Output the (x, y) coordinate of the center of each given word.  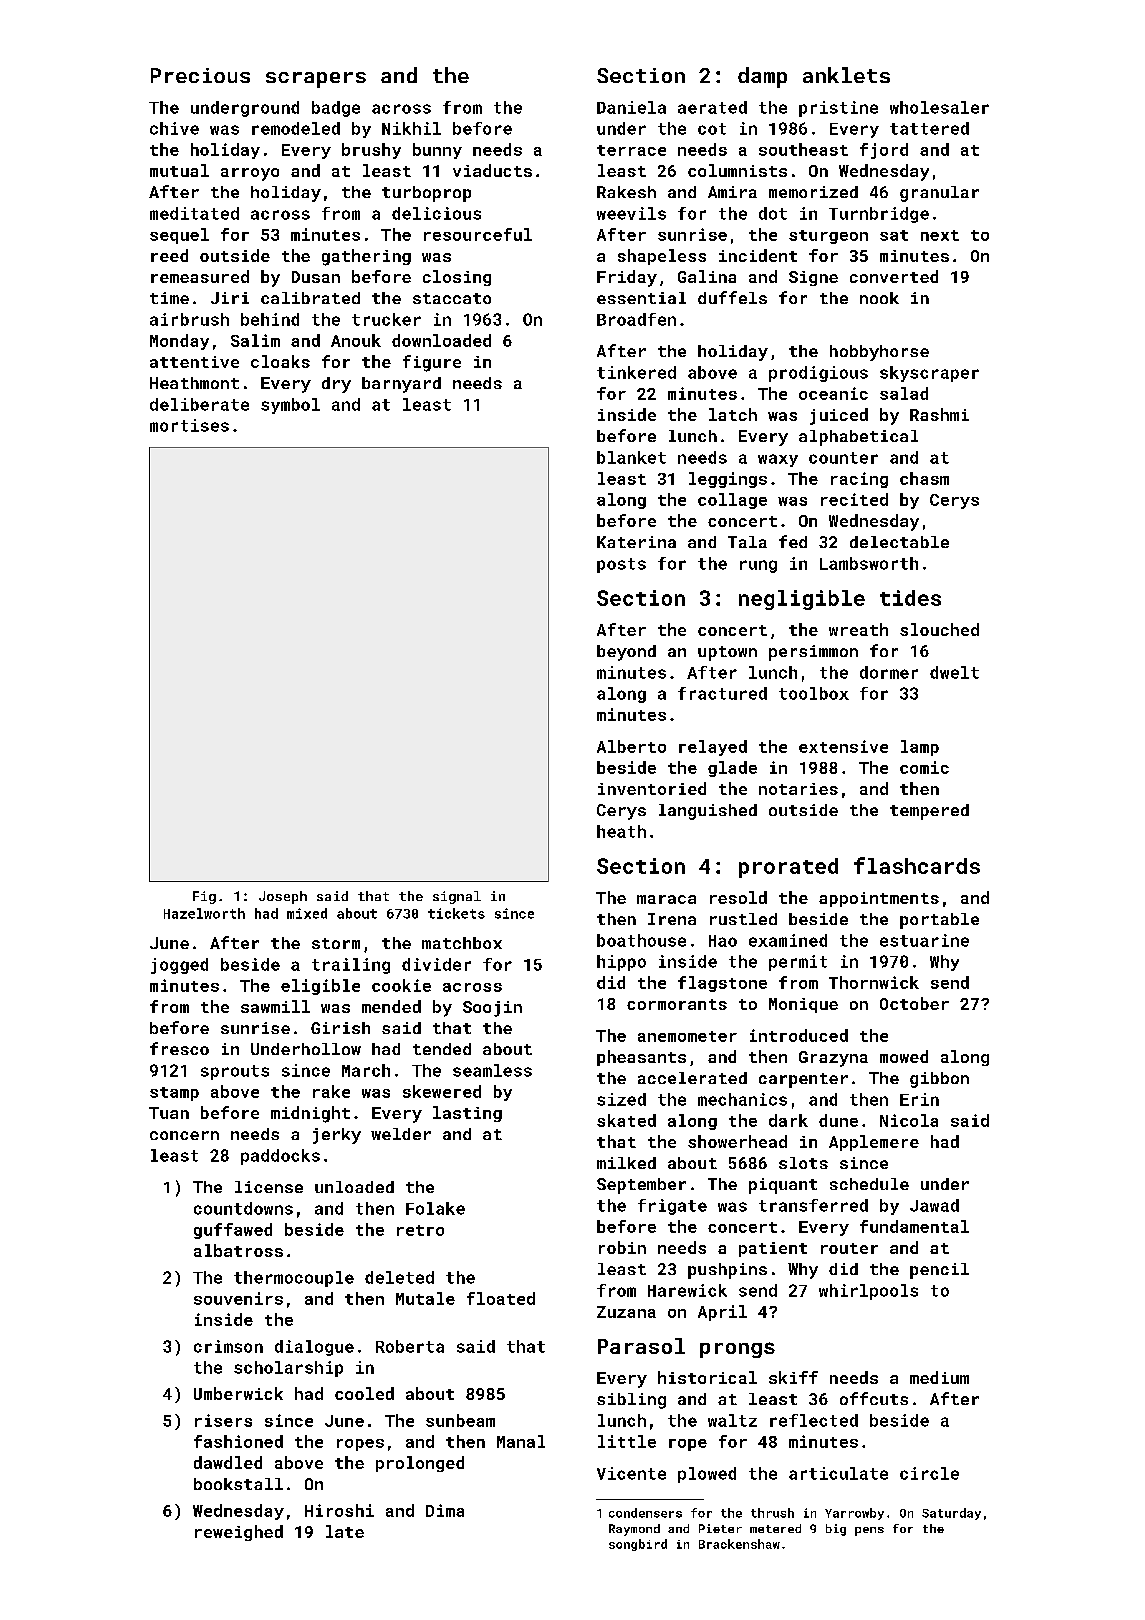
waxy (778, 460)
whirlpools (868, 1292)
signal (457, 897)
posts (621, 565)
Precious (200, 75)
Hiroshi (339, 1510)
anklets (846, 75)
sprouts (235, 1072)
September (641, 1186)
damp (762, 77)
